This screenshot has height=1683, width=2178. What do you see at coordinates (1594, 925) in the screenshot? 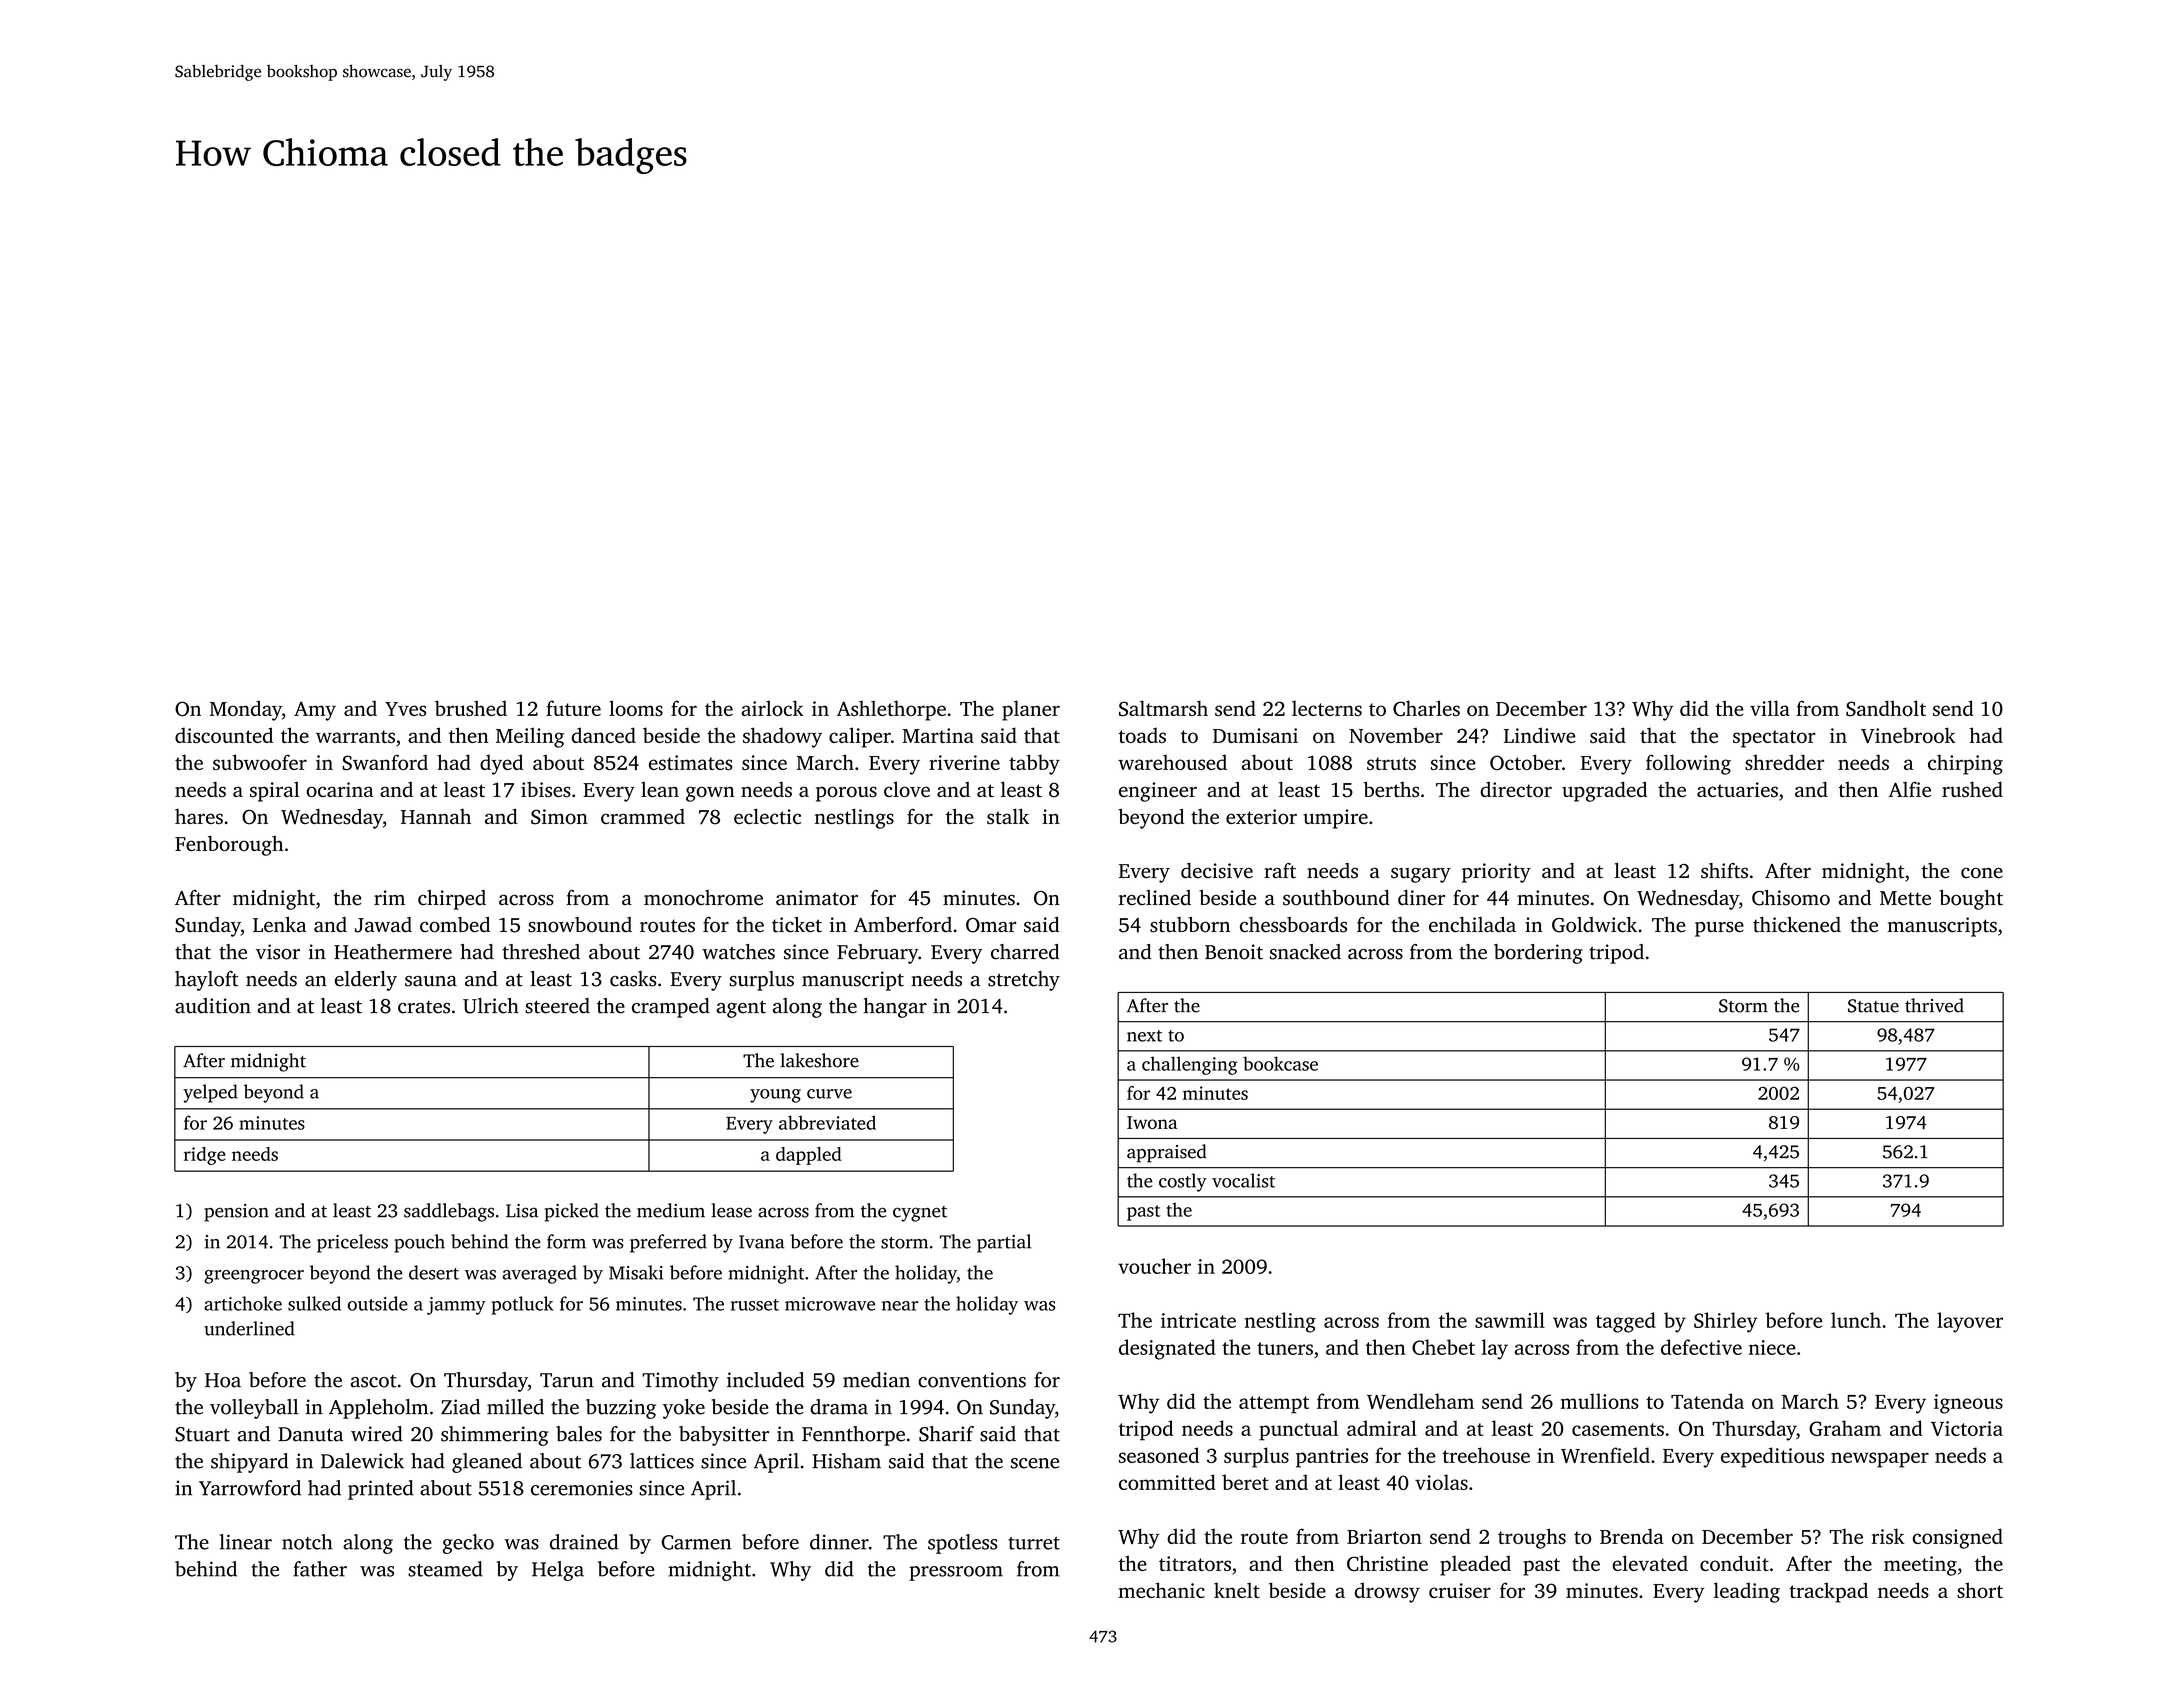
I see `Goldwick` at bounding box center [1594, 925].
